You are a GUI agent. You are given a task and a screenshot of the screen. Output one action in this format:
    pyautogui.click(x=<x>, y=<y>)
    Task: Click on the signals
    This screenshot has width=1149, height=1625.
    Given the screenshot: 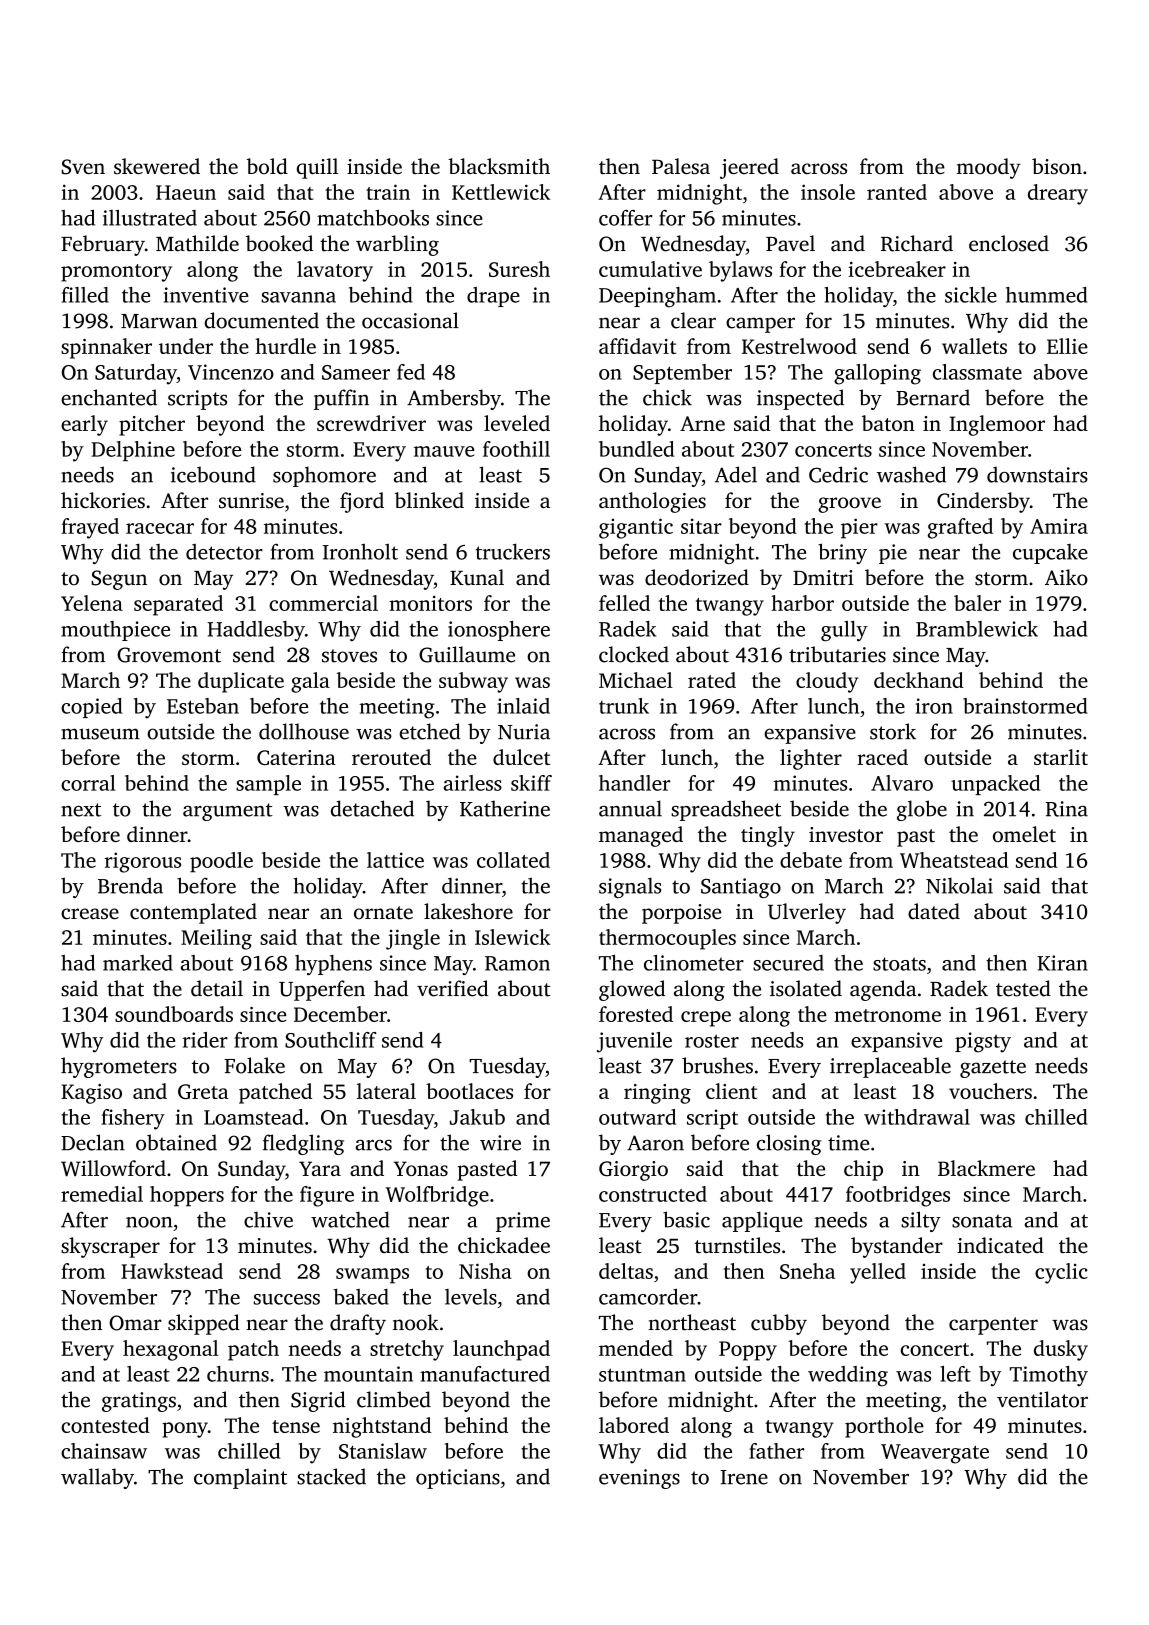 What is the action you would take?
    pyautogui.click(x=630, y=887)
